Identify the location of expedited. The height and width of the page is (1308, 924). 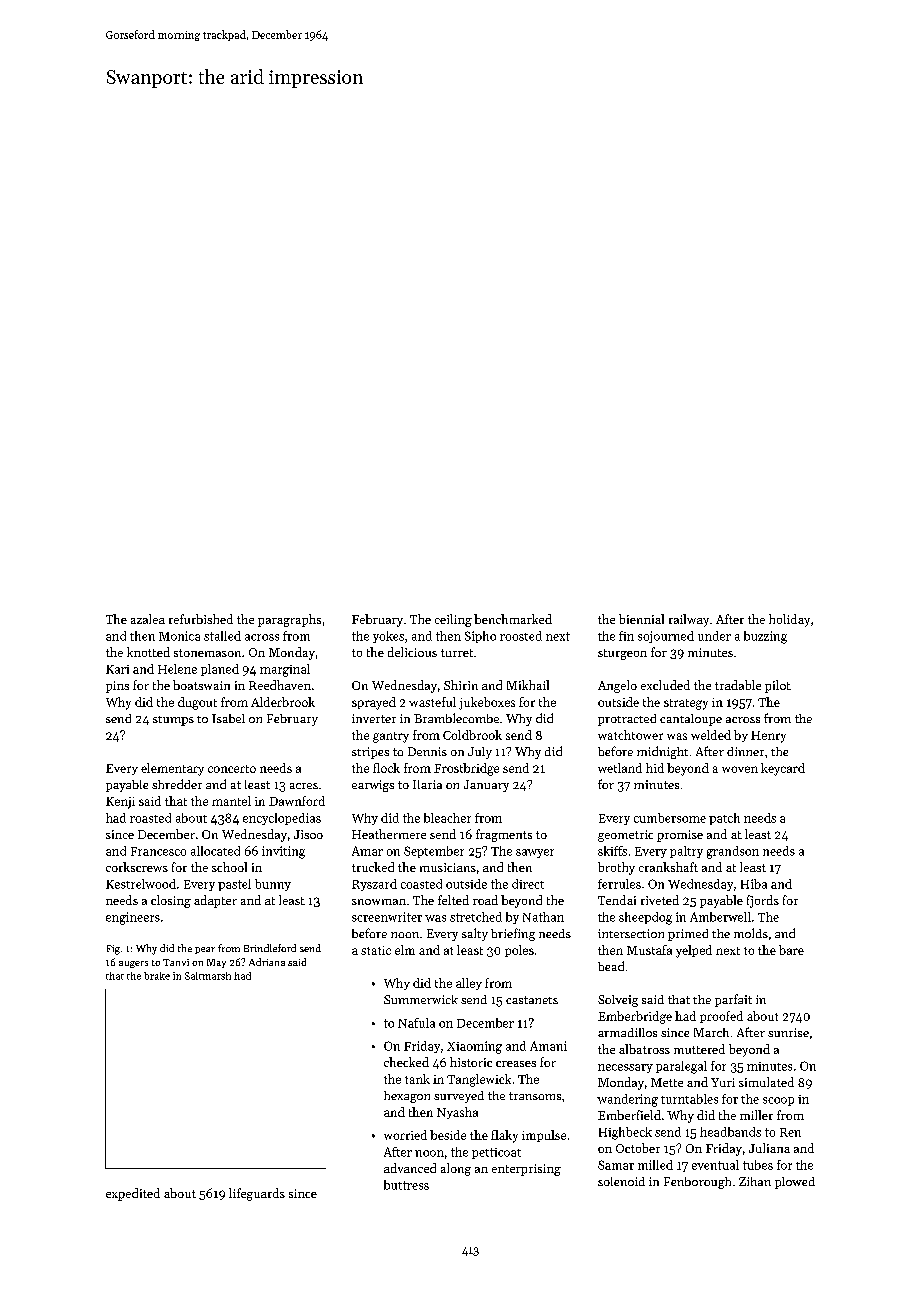
(133, 1194).
